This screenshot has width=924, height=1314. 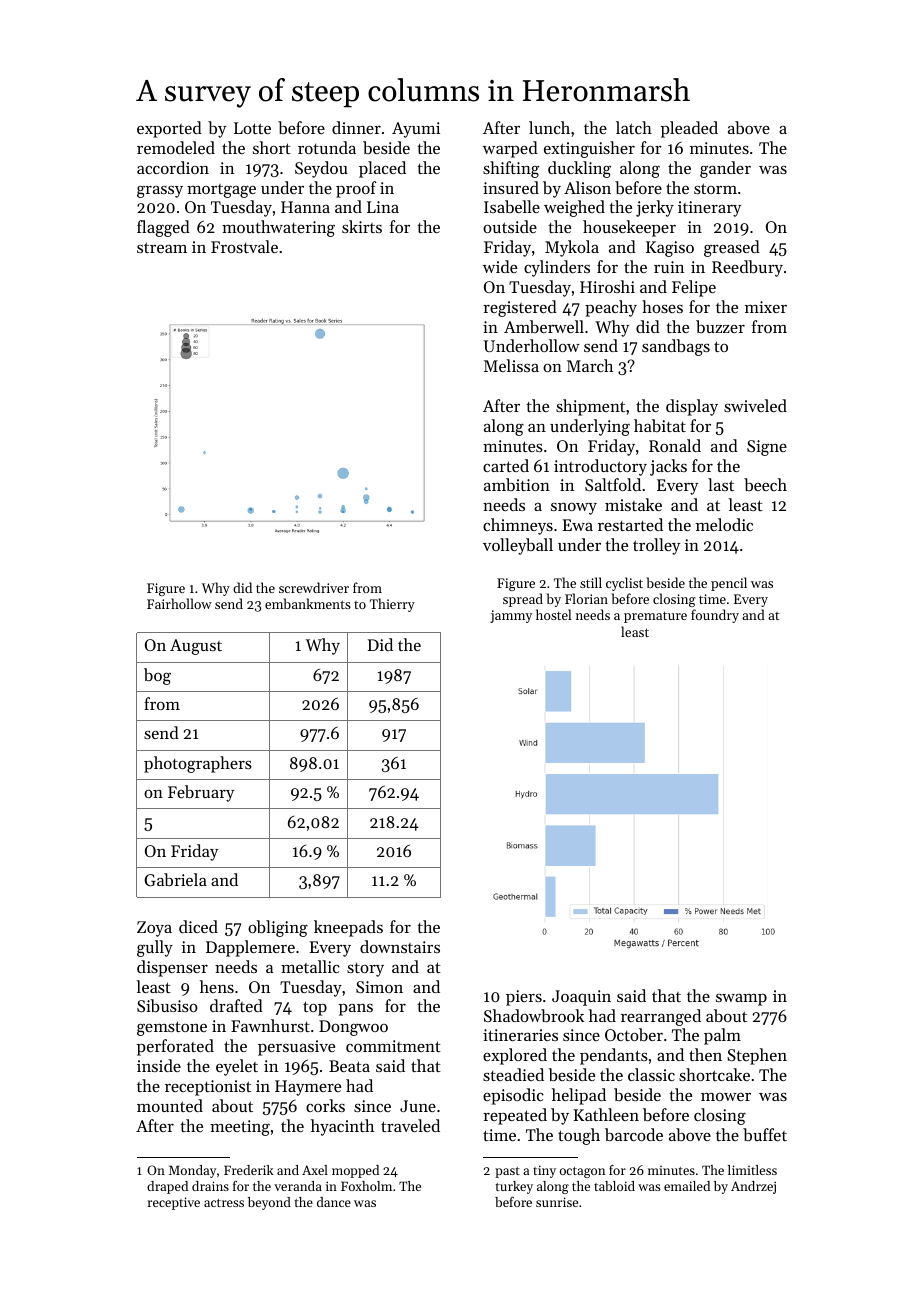 I want to click on exported, so click(x=169, y=129).
